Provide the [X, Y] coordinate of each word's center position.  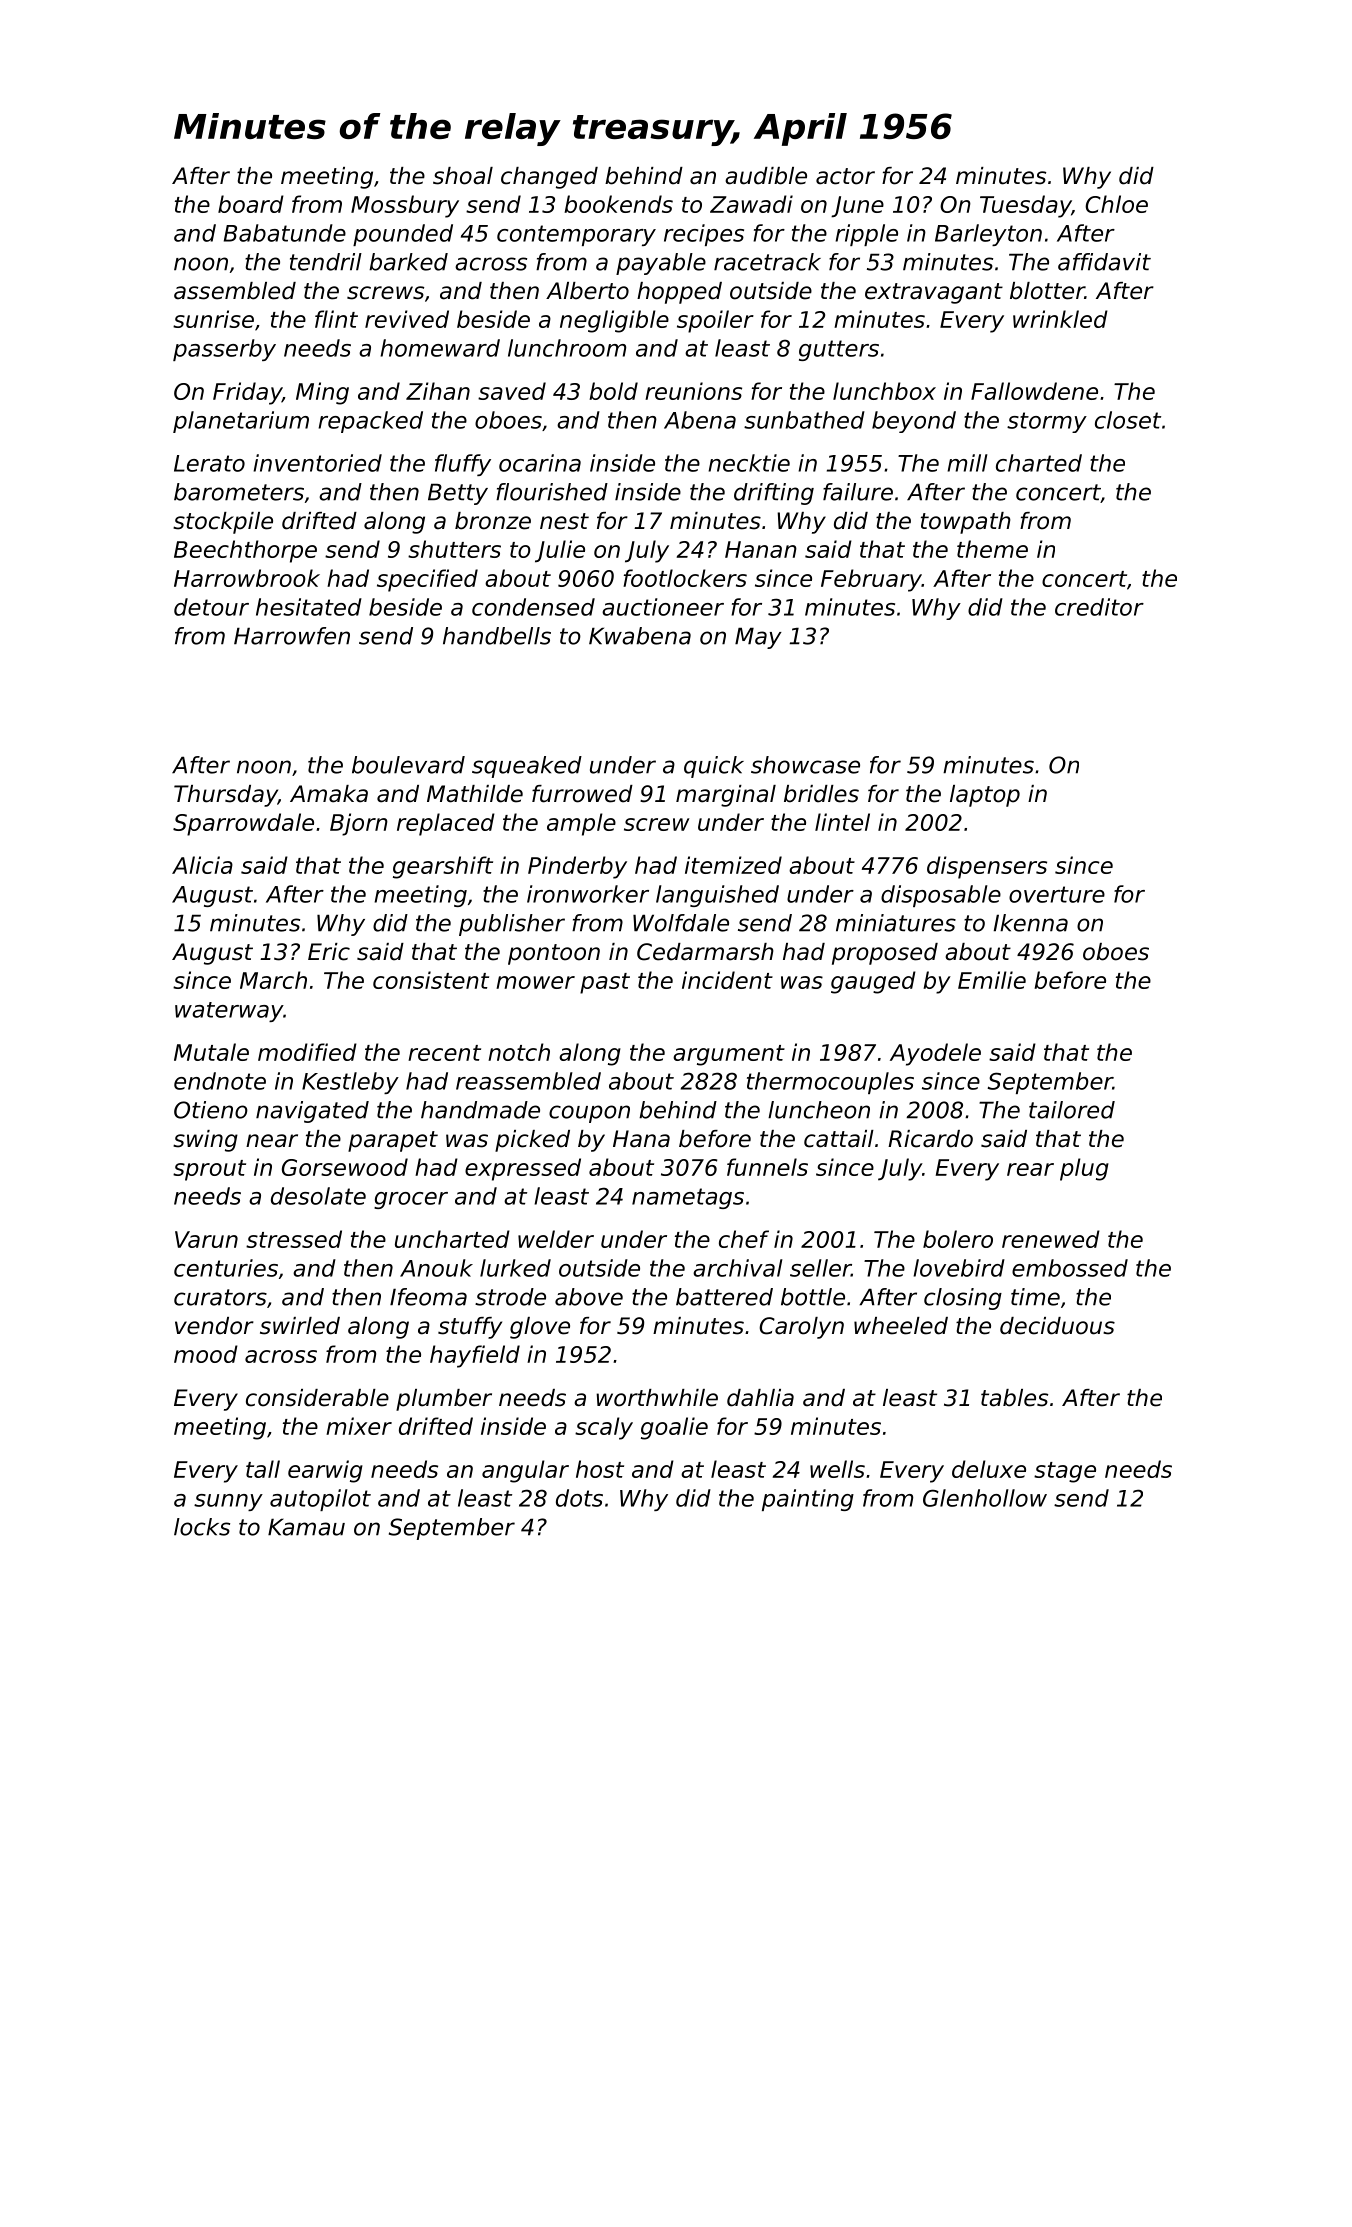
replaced [446, 824]
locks [202, 1527]
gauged [873, 982]
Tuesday [1025, 206]
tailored [1072, 1110]
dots [579, 1498]
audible [766, 176]
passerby [224, 350]
